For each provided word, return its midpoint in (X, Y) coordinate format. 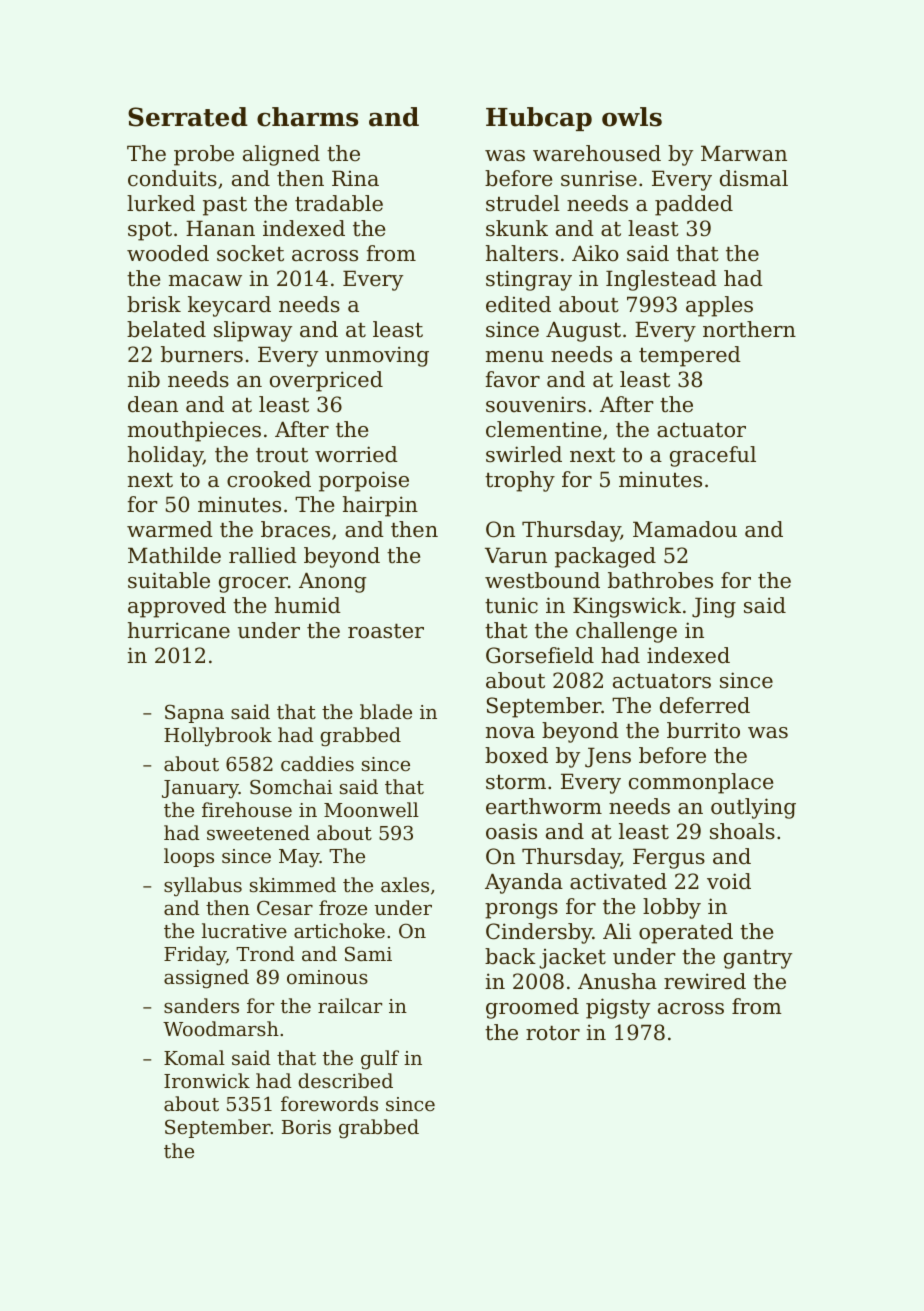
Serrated (188, 117)
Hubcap (539, 119)
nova (510, 733)
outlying (753, 808)
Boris (306, 1127)
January (200, 789)
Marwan (744, 153)
